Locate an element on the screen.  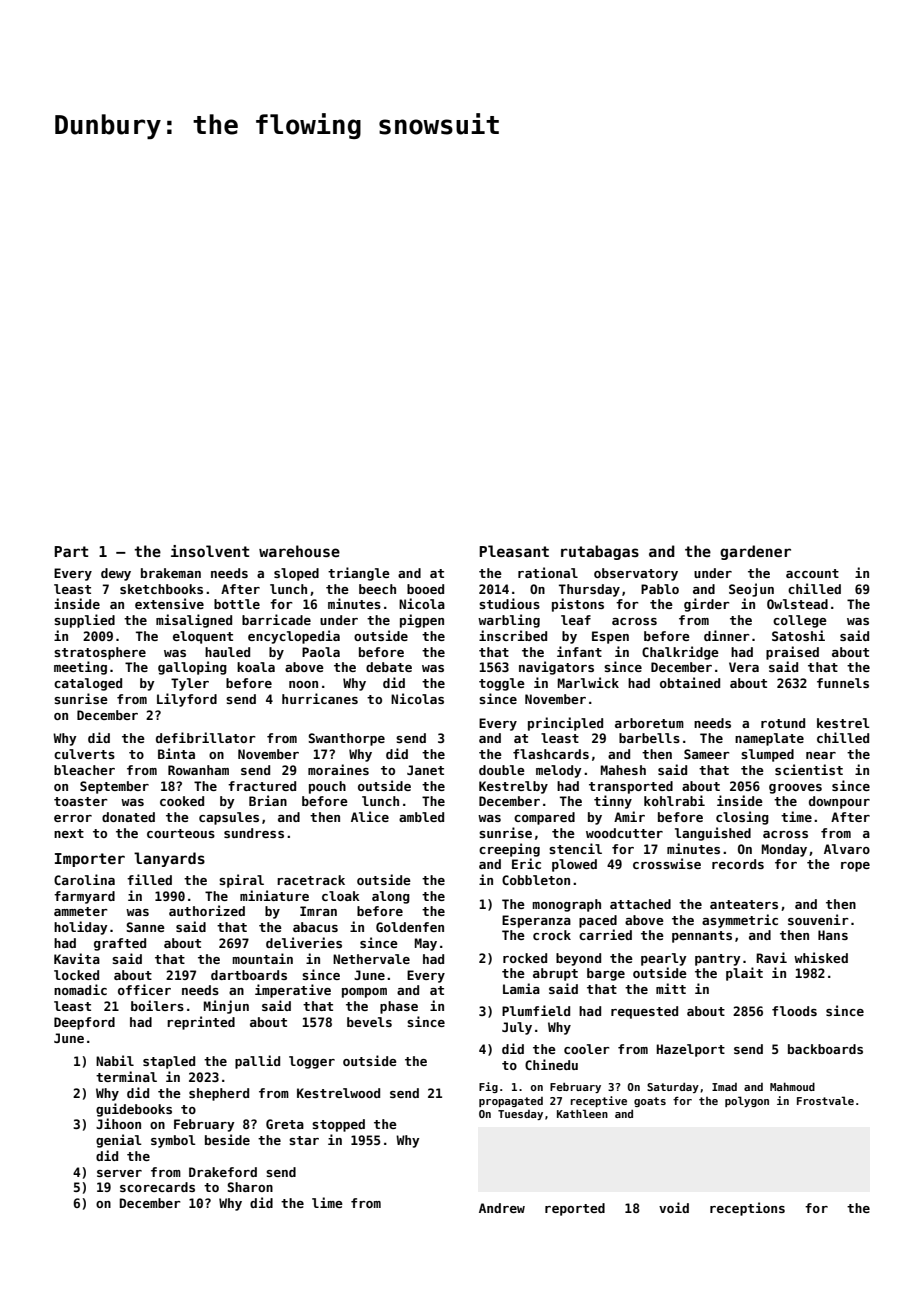
lime is located at coordinates (327, 1202).
